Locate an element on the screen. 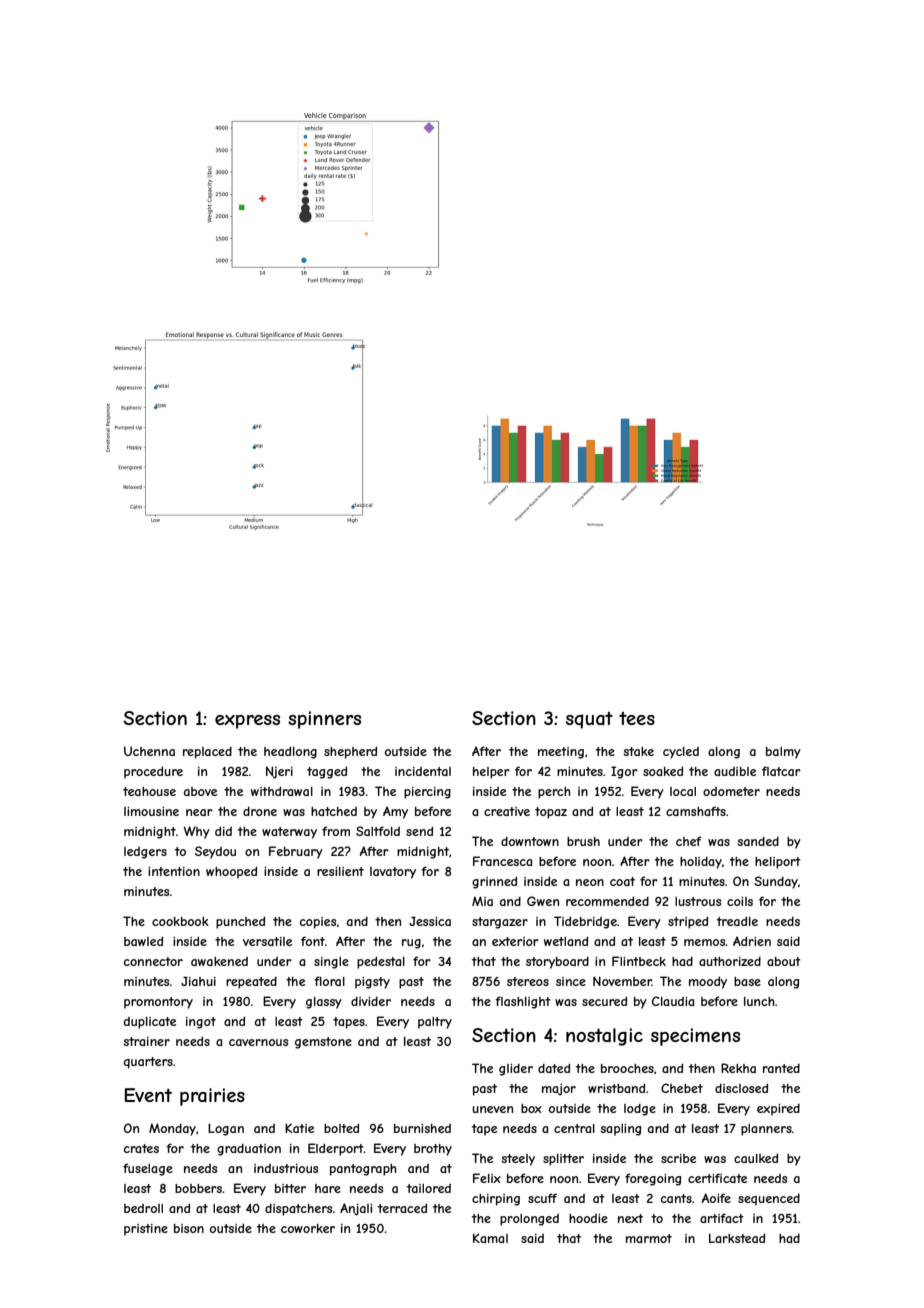  steely is located at coordinates (518, 1160).
